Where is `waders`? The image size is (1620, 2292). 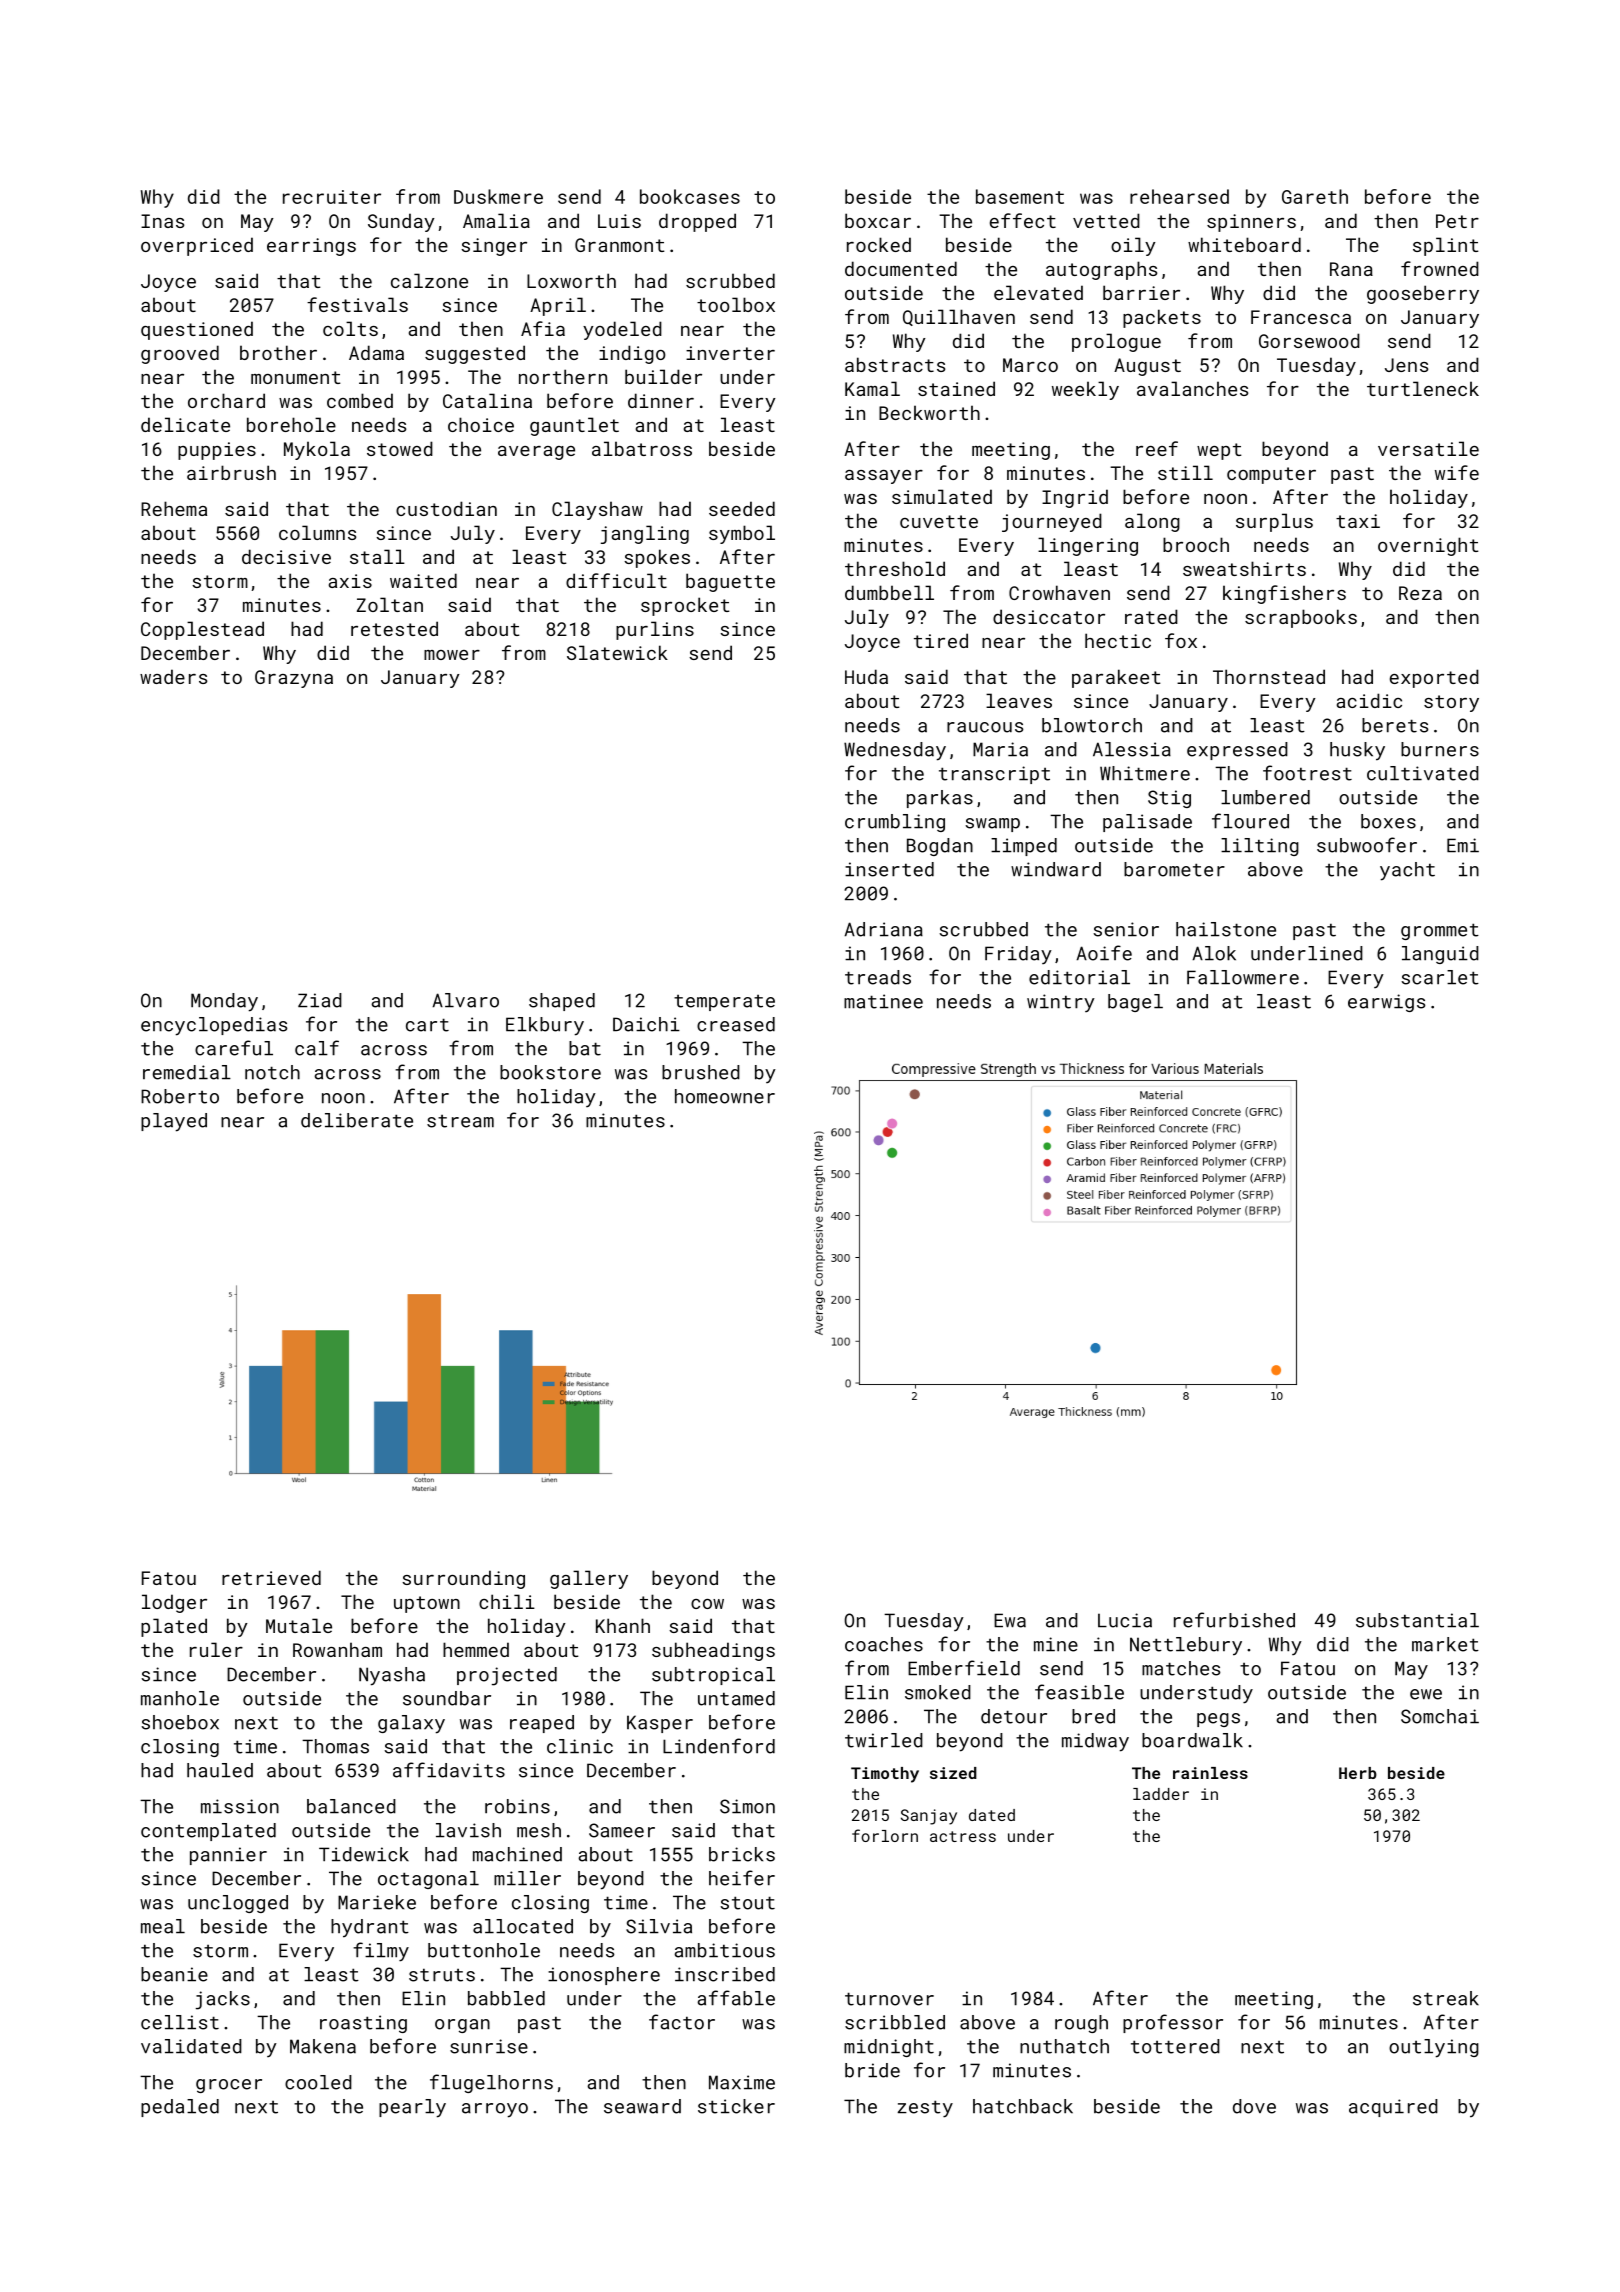 waders is located at coordinates (173, 676).
